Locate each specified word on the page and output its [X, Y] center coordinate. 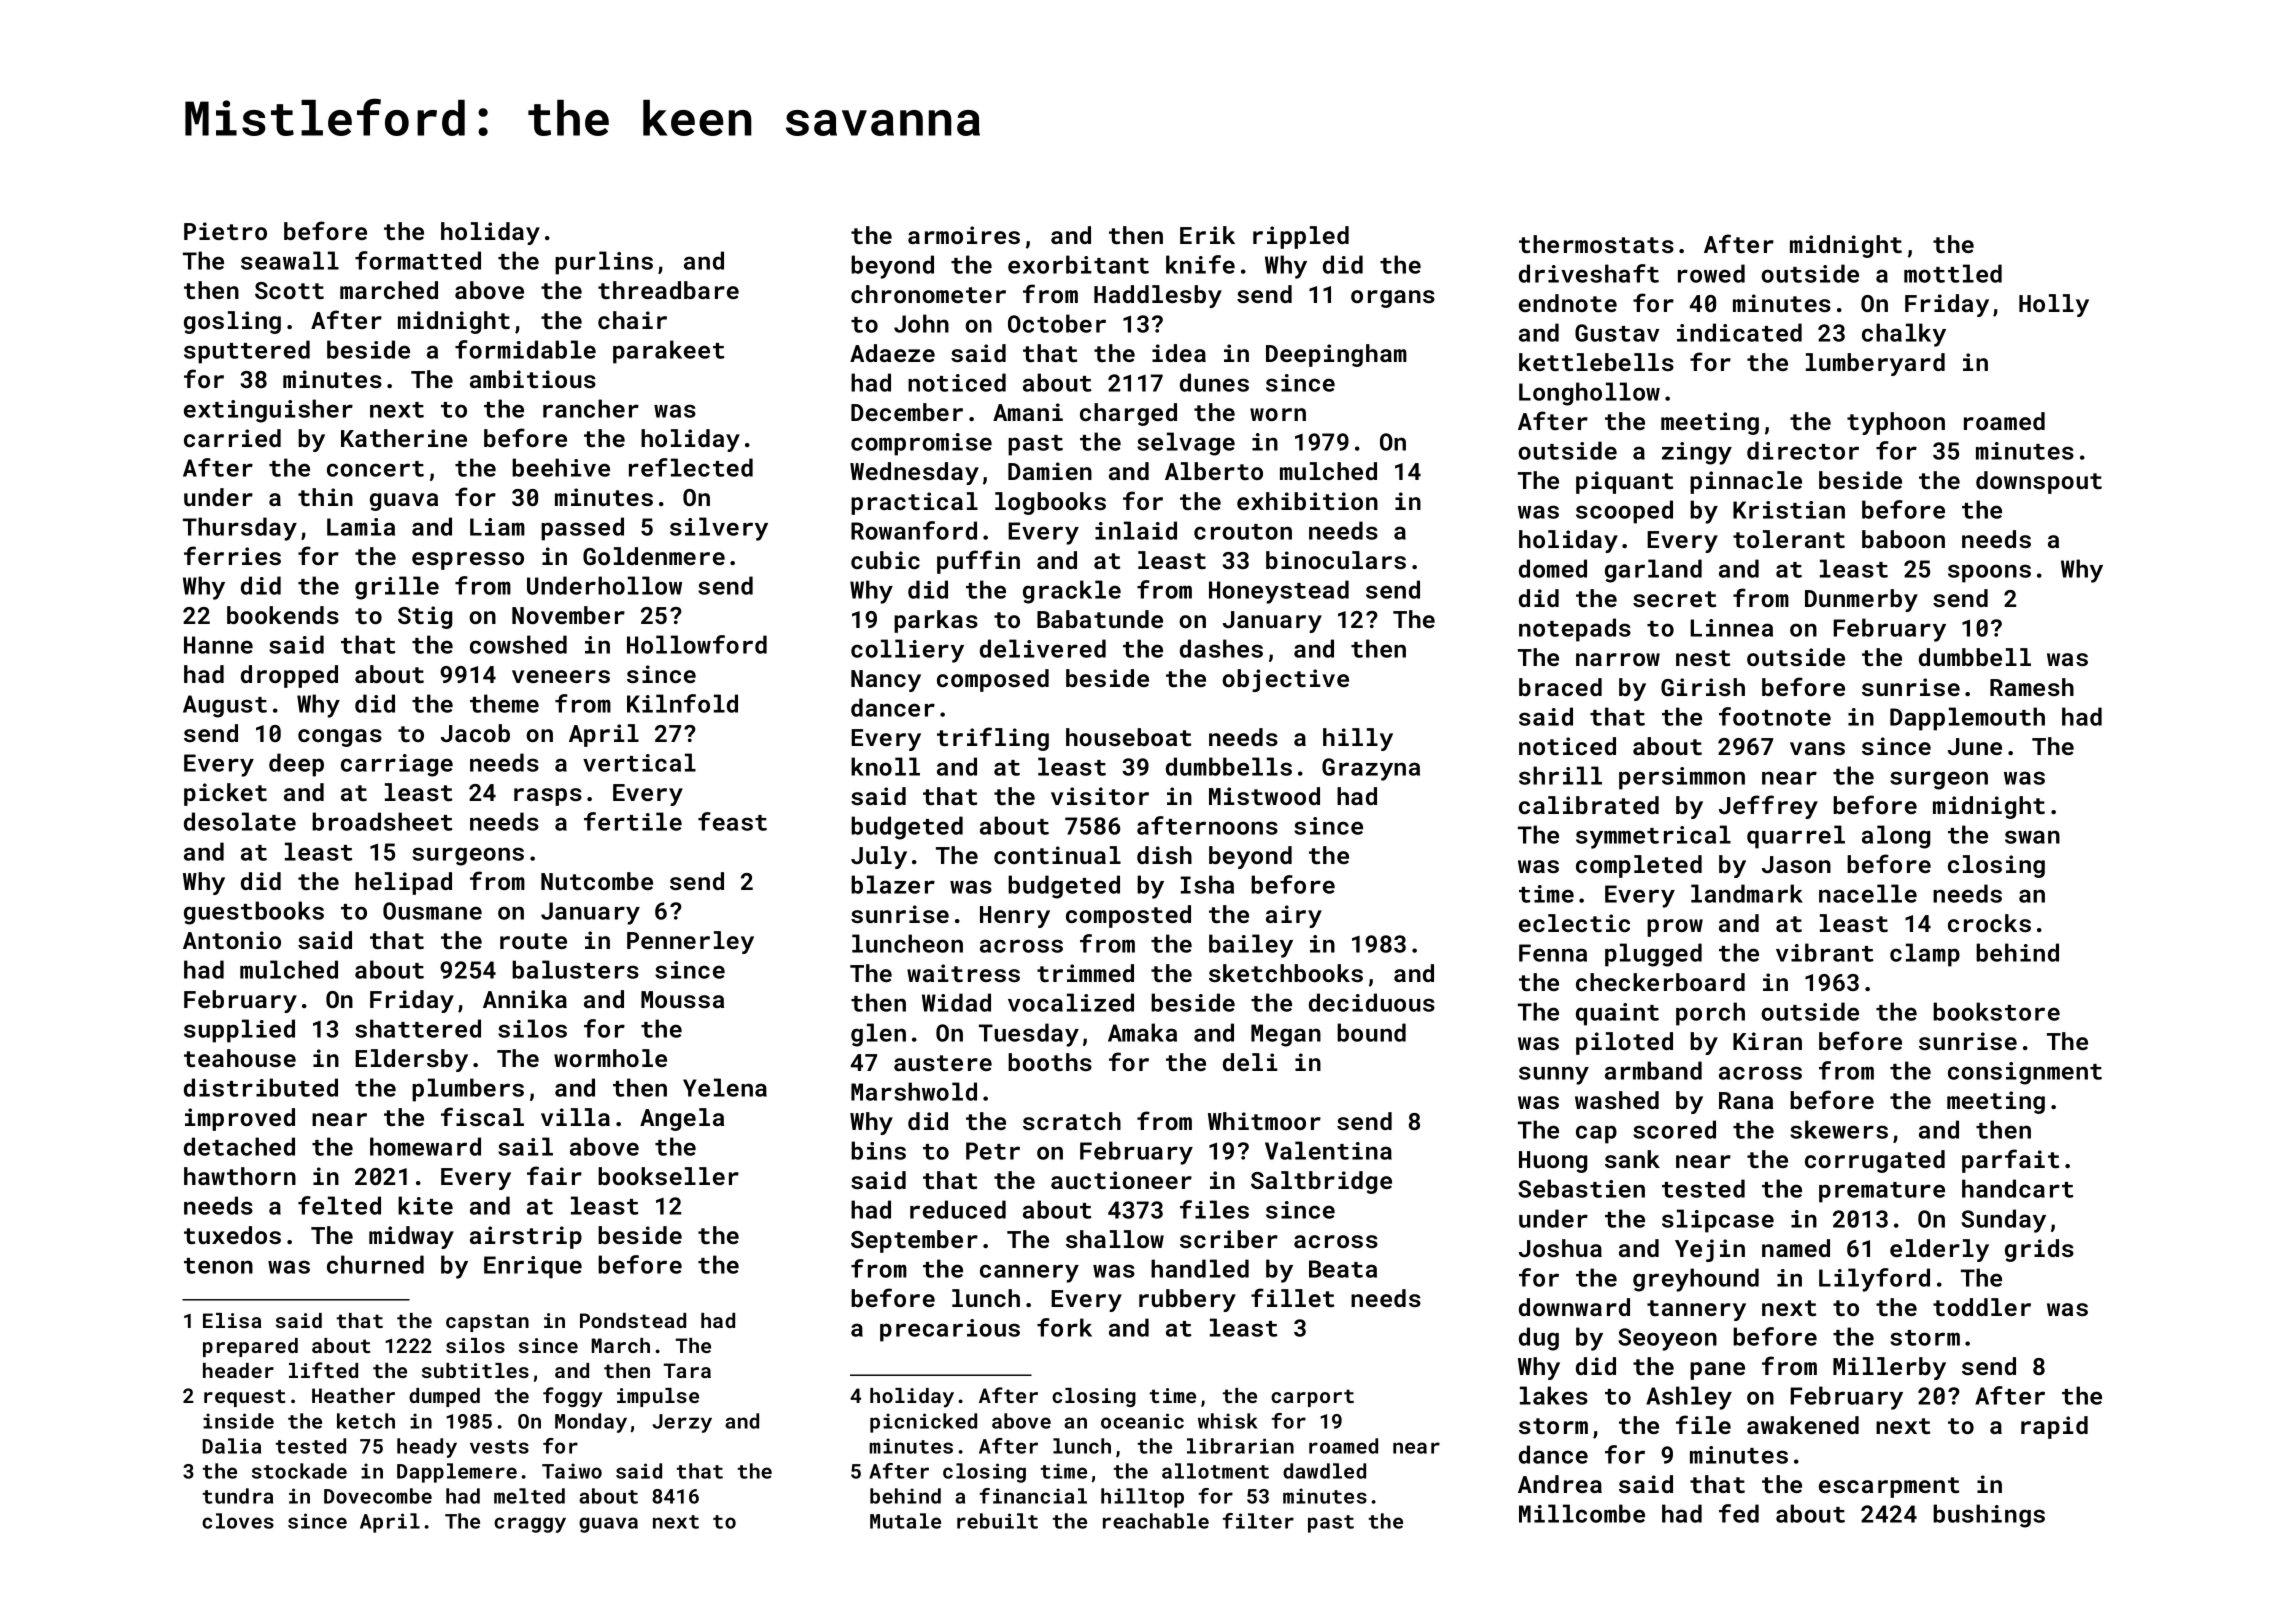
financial [1033, 1496]
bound [1371, 1032]
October [1057, 323]
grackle [1072, 592]
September [914, 1241]
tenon [218, 1266]
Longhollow [1589, 394]
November [568, 615]
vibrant [1825, 952]
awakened [1803, 1425]
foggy [573, 1397]
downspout [2039, 482]
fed [1739, 1513]
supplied [239, 1031]
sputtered [247, 352]
